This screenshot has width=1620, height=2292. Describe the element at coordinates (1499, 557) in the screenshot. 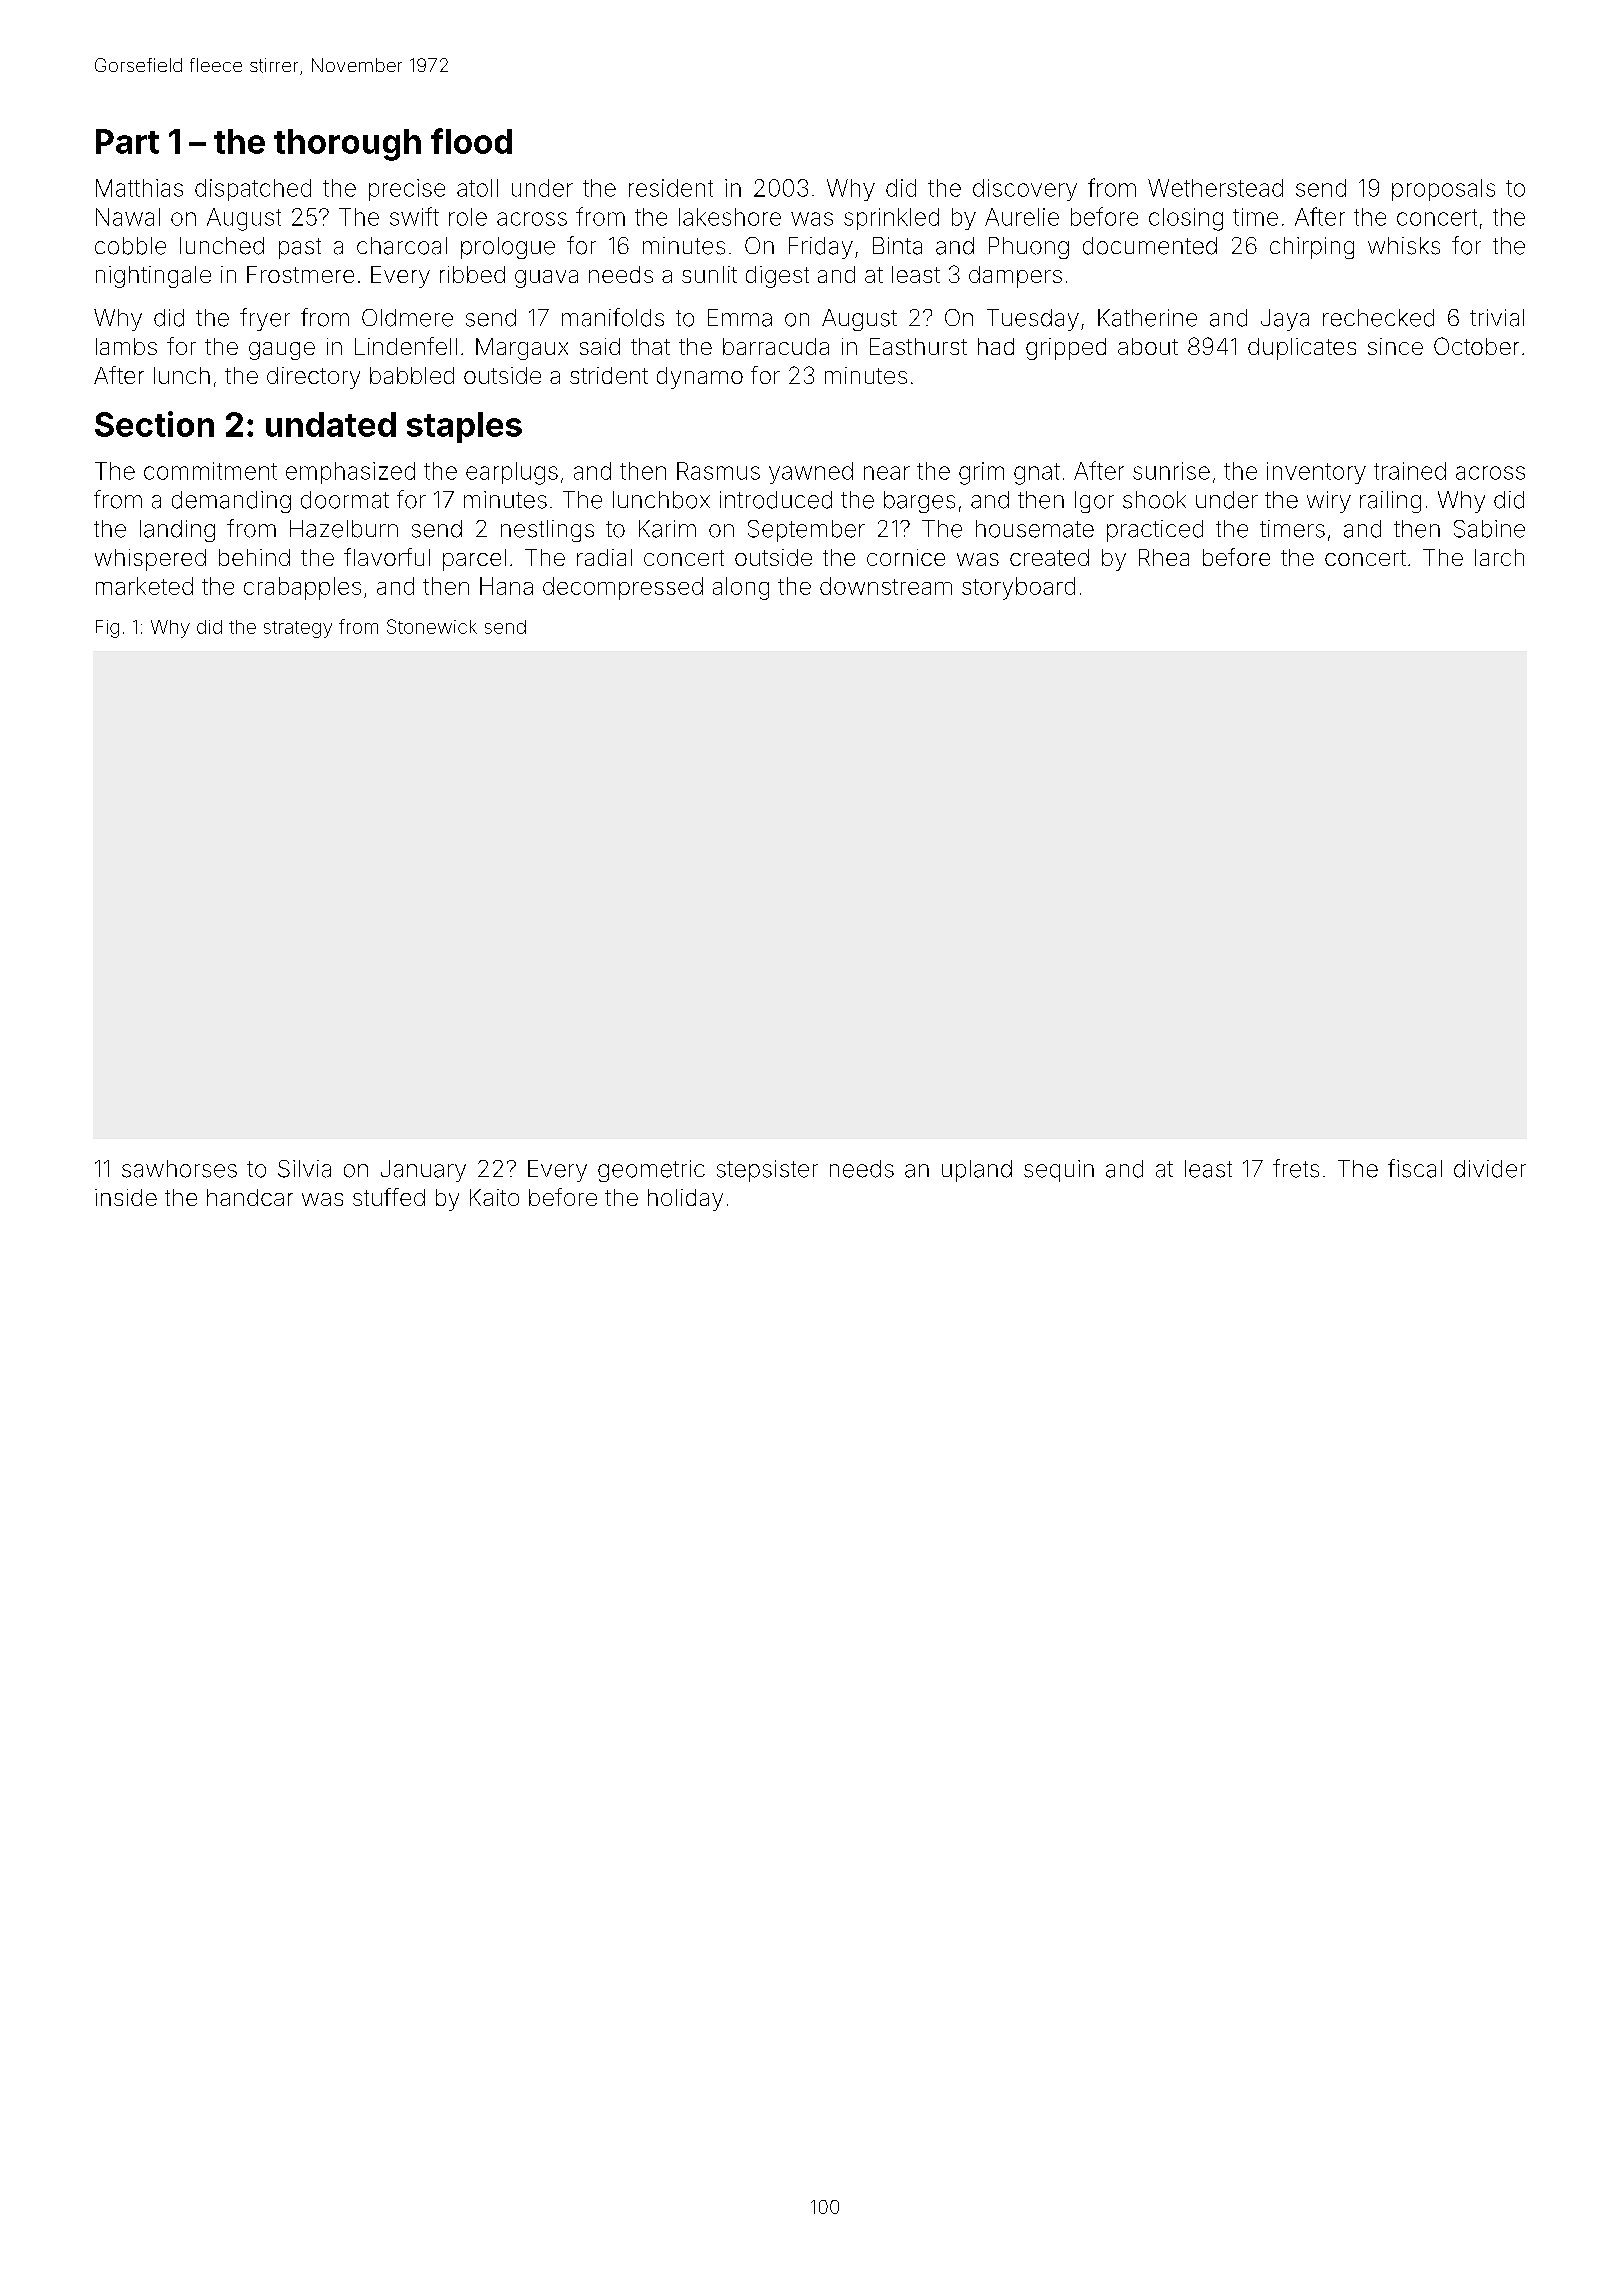

I see `larch` at that location.
